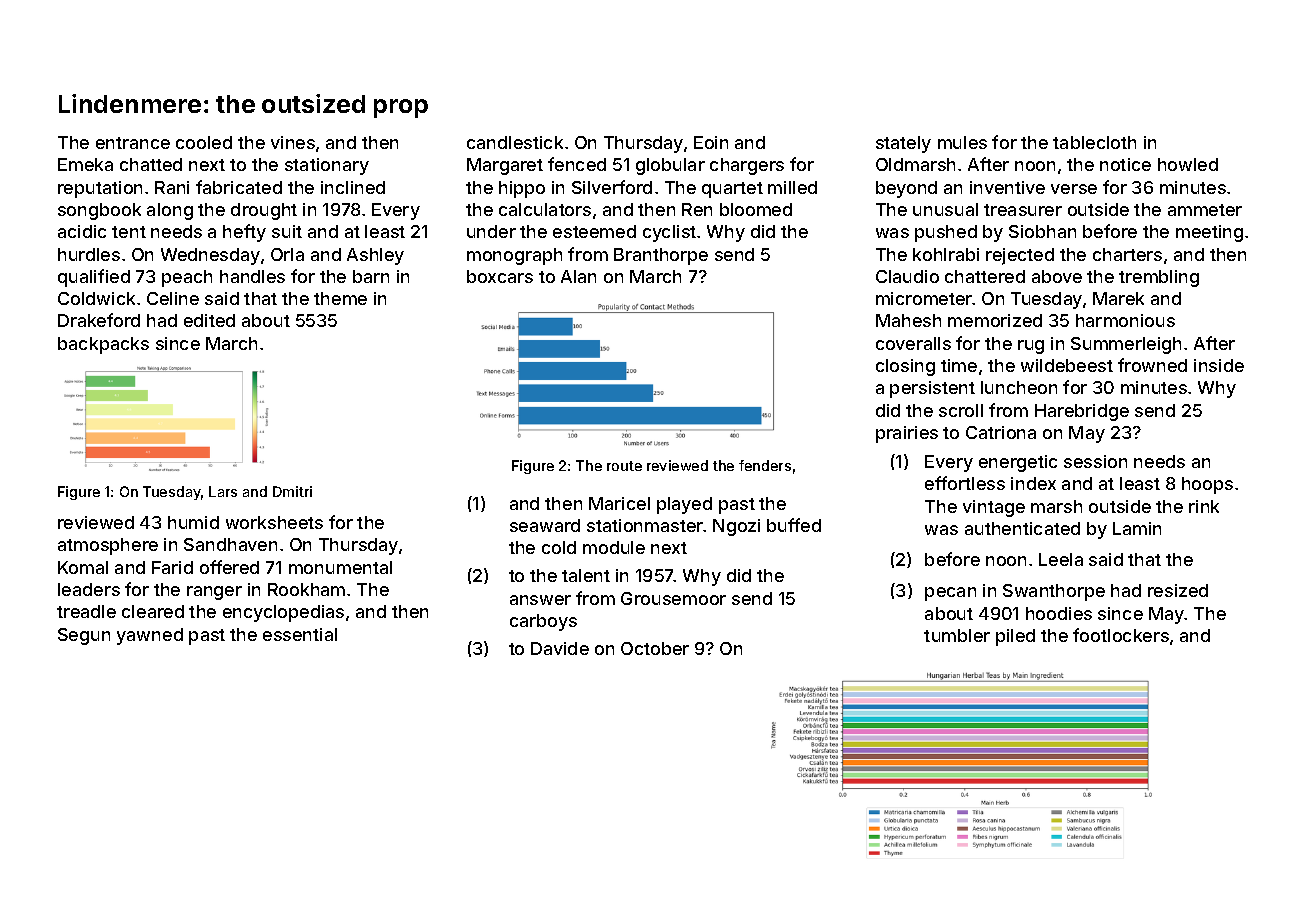  What do you see at coordinates (293, 142) in the screenshot?
I see `vines` at bounding box center [293, 142].
